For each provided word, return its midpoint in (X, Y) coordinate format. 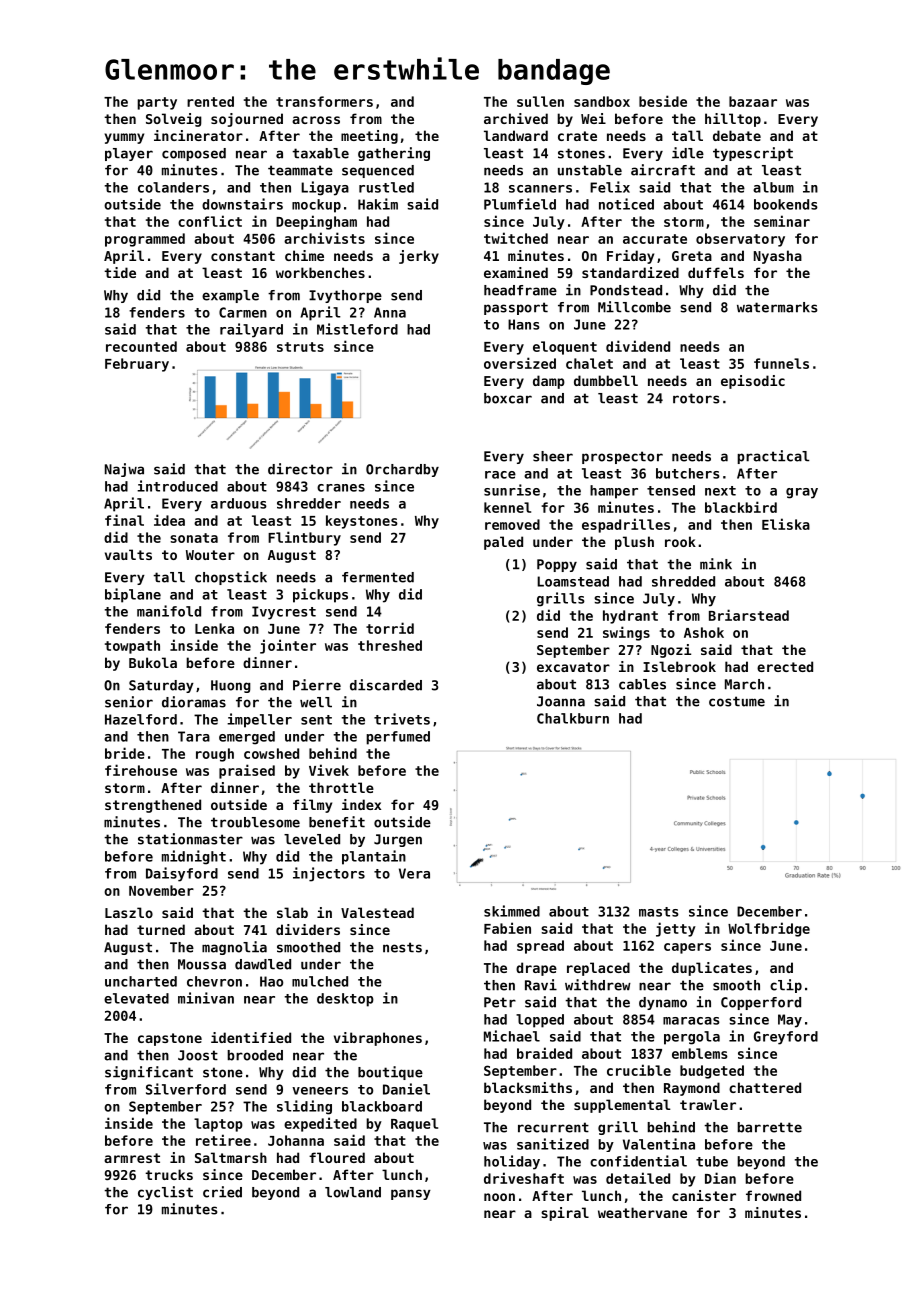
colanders (173, 187)
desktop (345, 1000)
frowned (773, 1195)
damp (549, 382)
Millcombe (634, 307)
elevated (136, 998)
